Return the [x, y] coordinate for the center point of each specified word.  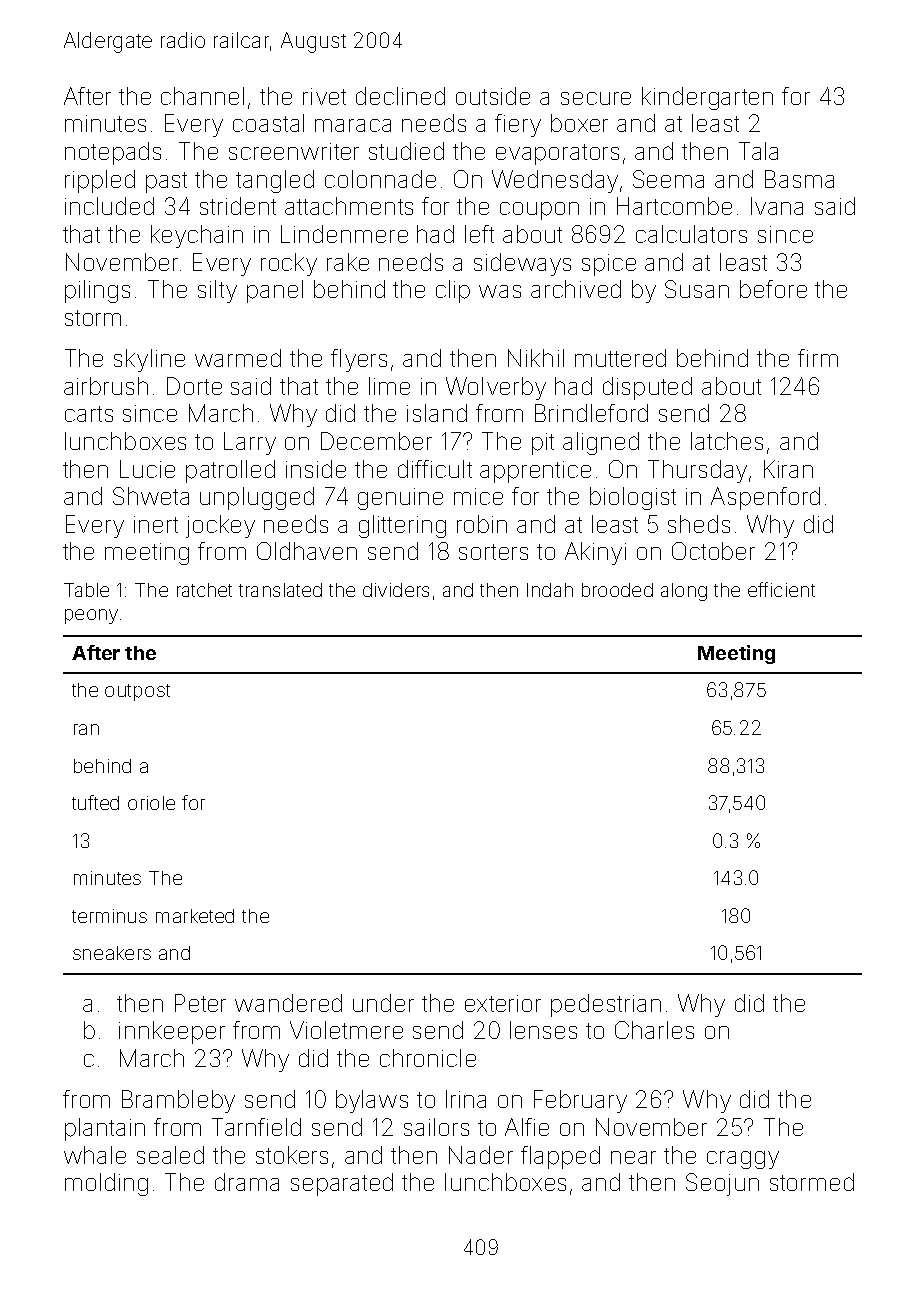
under [383, 1003]
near [633, 1157]
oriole [151, 803]
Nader [481, 1155]
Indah [550, 590]
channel [202, 96]
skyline [149, 360]
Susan [697, 289]
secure [596, 98]
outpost [137, 692]
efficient [781, 589]
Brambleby [178, 1101]
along [684, 592]
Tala [758, 151]
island [437, 413]
